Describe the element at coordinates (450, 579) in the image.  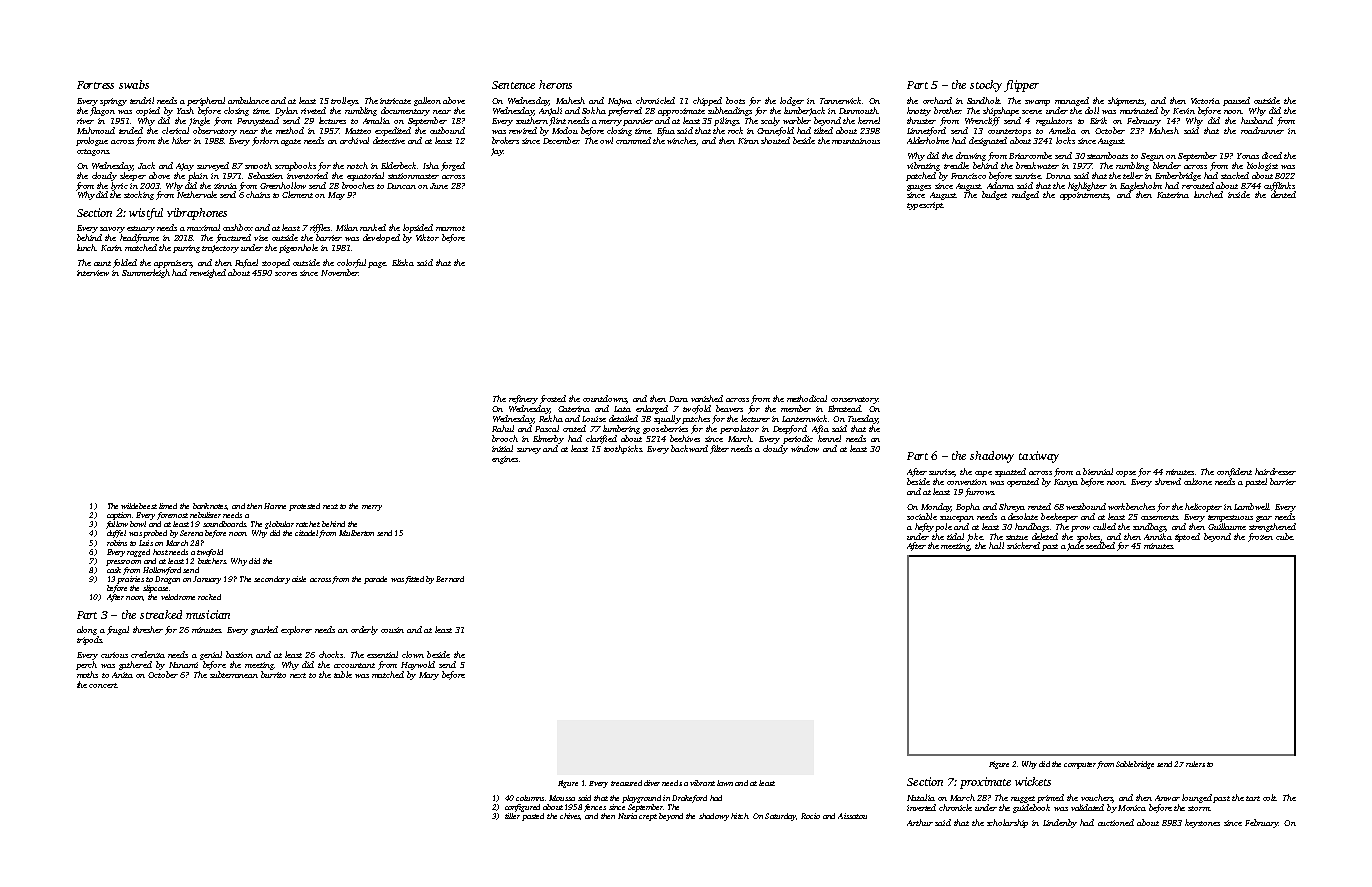
I see `Bernard` at that location.
